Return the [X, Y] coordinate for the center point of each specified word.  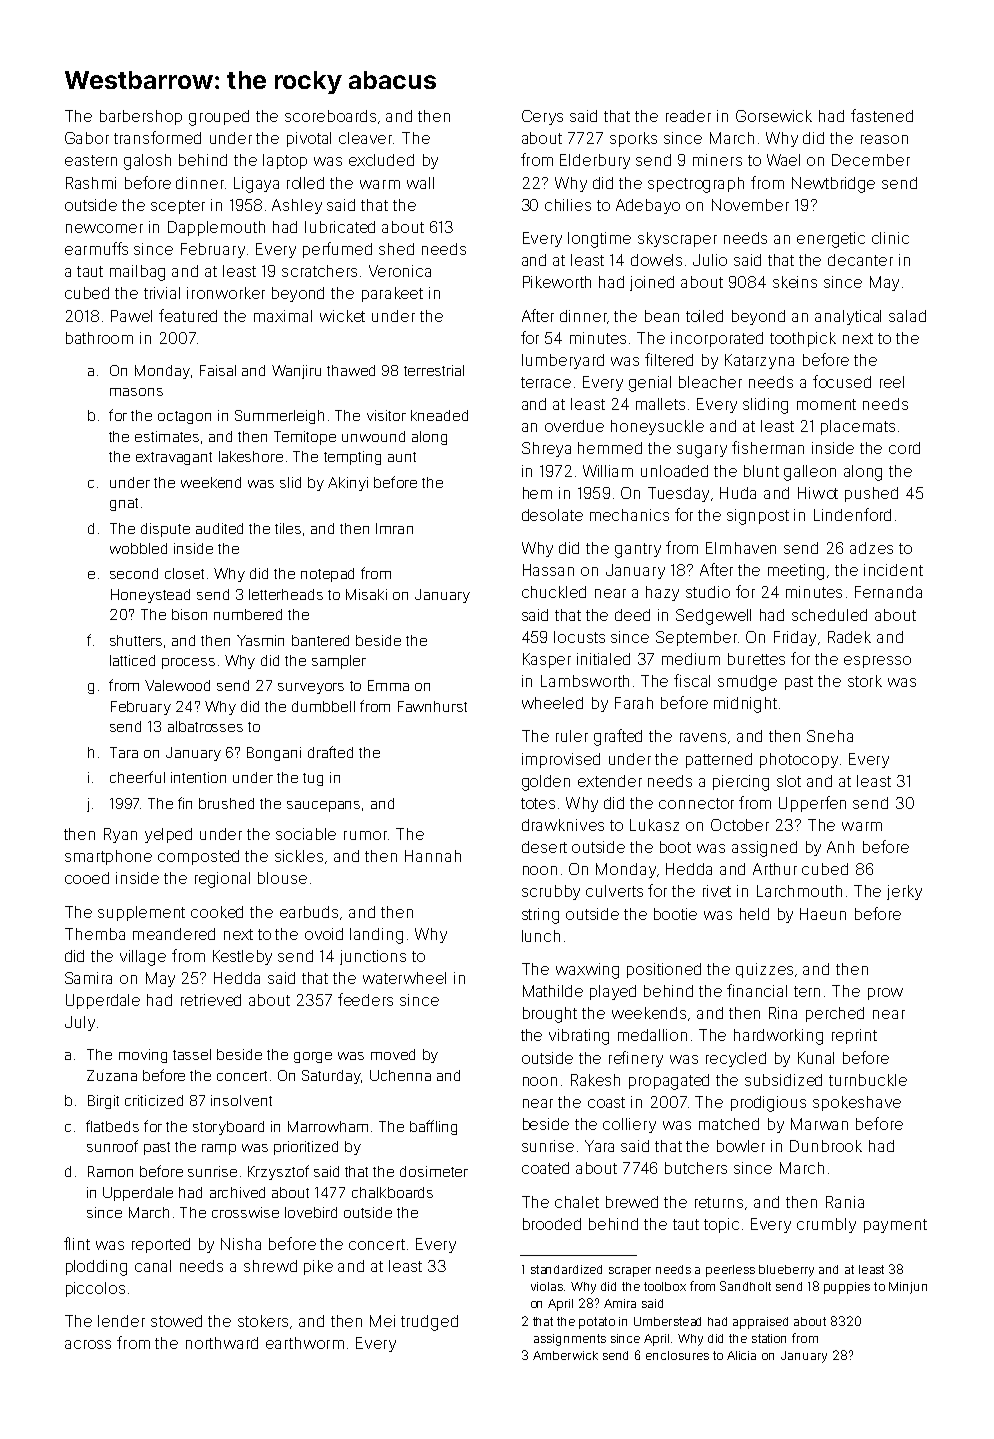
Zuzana [112, 1075]
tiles [288, 528]
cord [904, 448]
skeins [795, 282]
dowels [656, 260]
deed [632, 615]
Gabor [87, 138]
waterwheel [404, 978]
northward [222, 1343]
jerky [904, 892]
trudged [429, 1323]
